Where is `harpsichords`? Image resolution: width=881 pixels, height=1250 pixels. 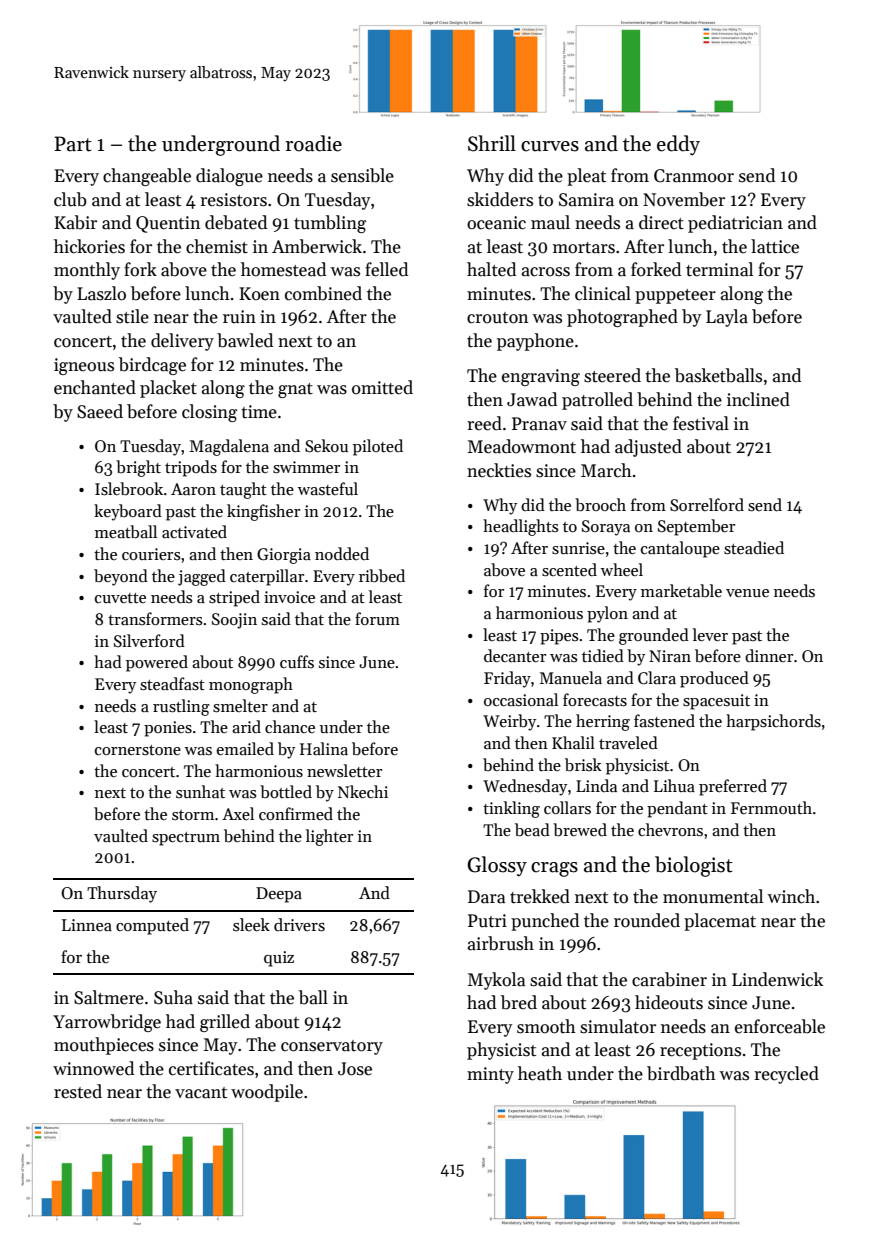 harpsichords is located at coordinates (773, 722).
